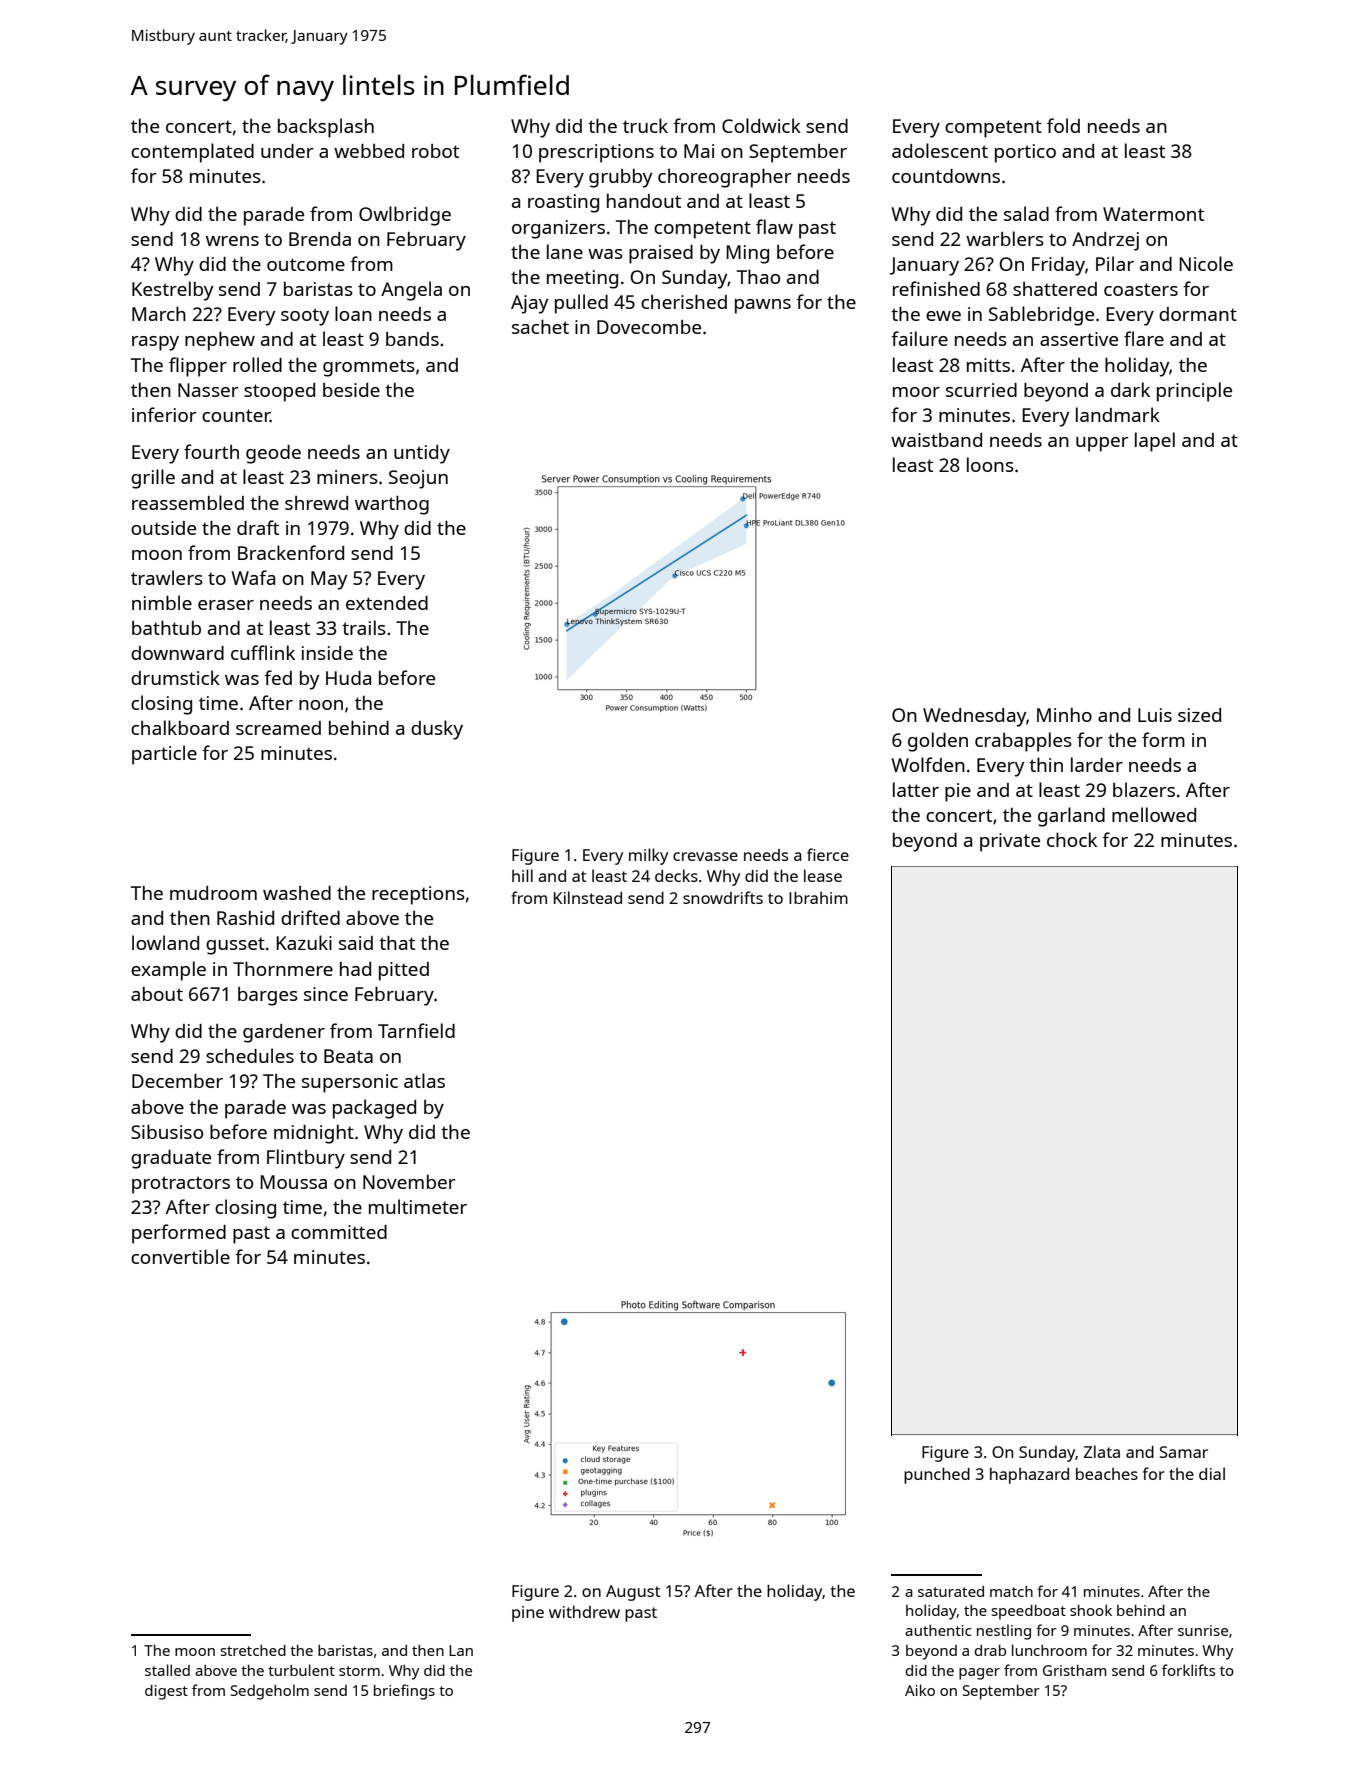  I want to click on milky, so click(648, 856).
